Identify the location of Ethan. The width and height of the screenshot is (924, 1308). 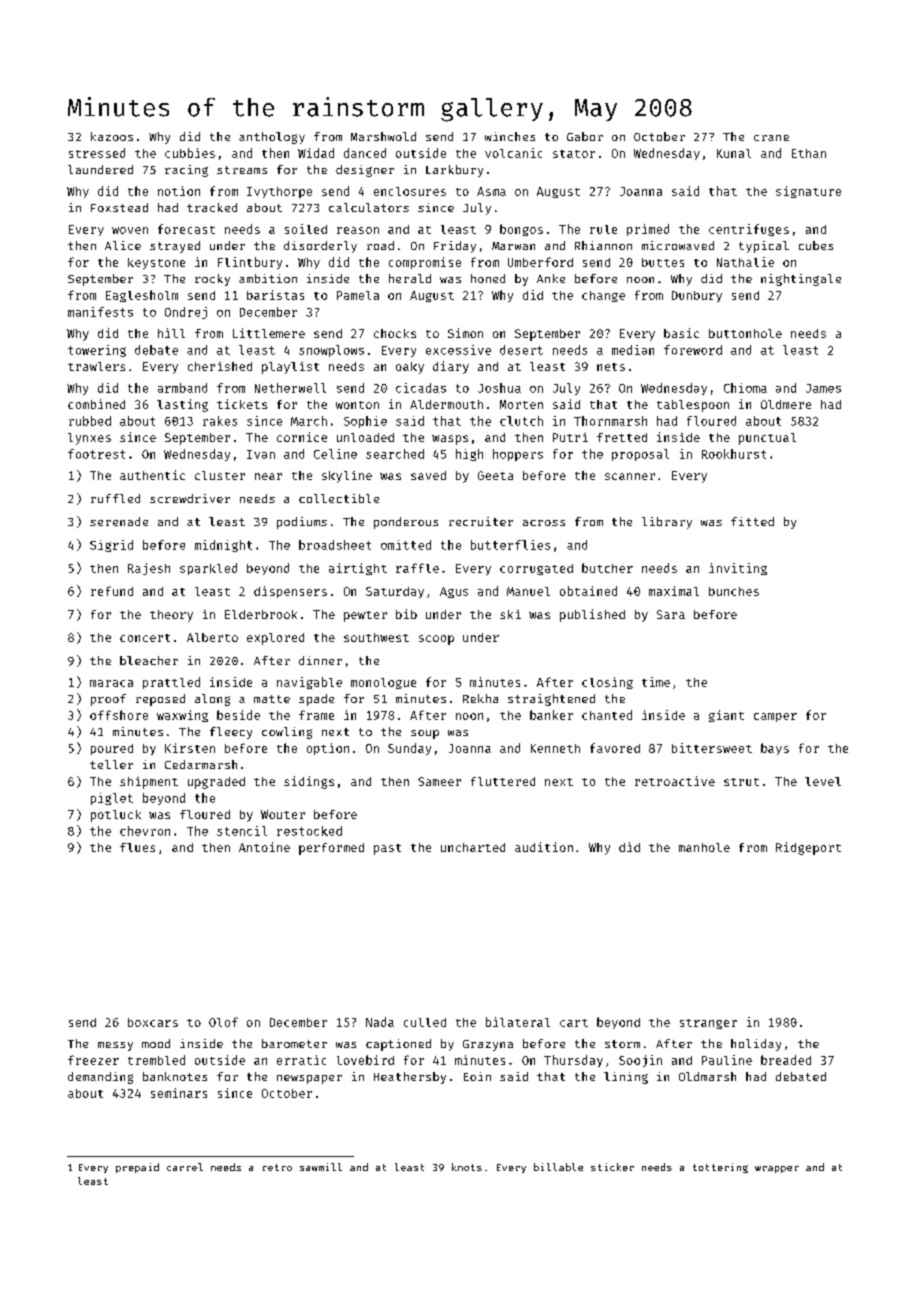
(809, 153).
